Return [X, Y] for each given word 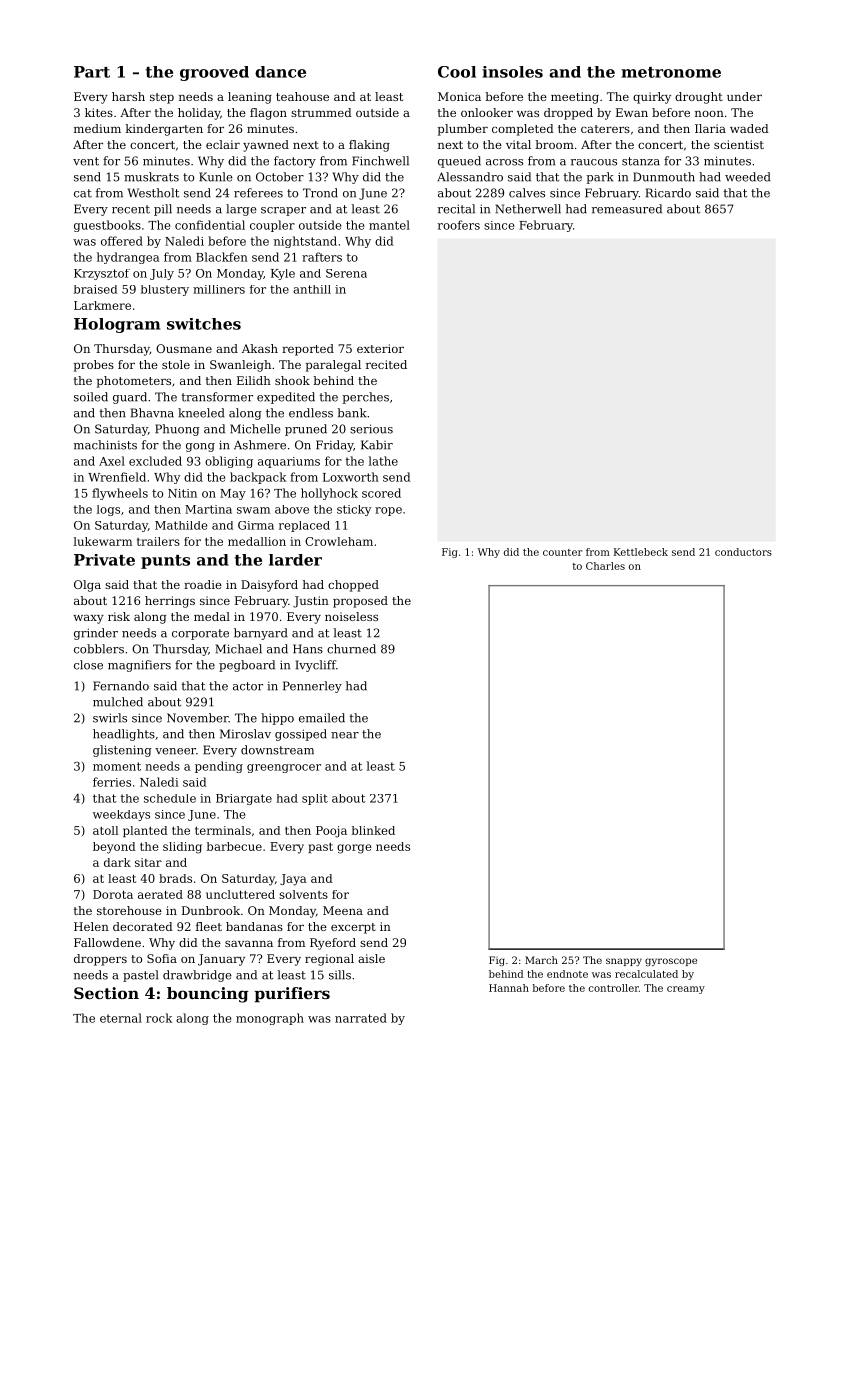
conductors [743, 552]
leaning [250, 98]
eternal [121, 1018]
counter [563, 552]
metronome [671, 72]
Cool [457, 72]
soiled [91, 397]
